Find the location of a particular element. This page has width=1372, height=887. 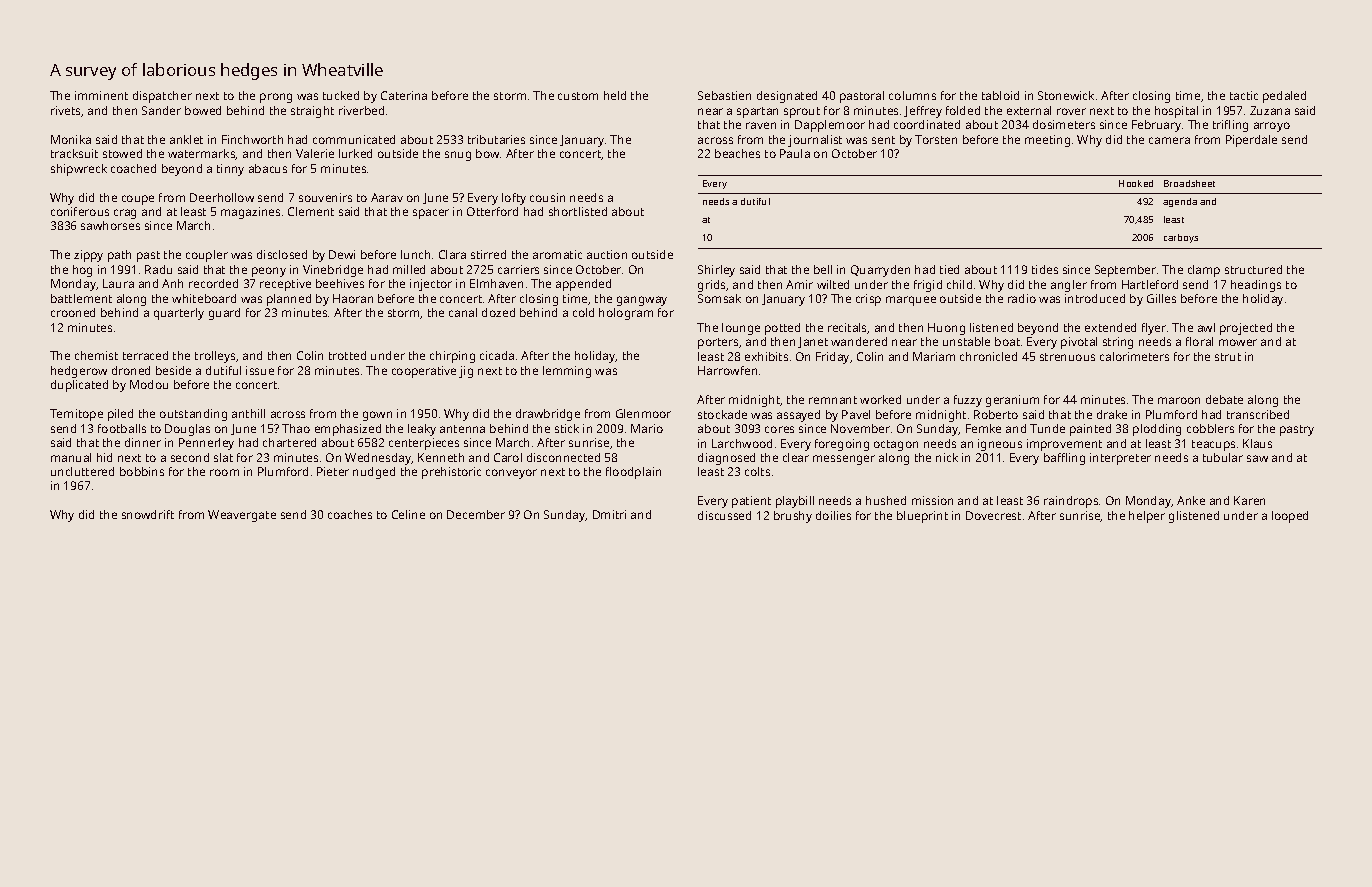

shortlisted is located at coordinates (578, 211).
